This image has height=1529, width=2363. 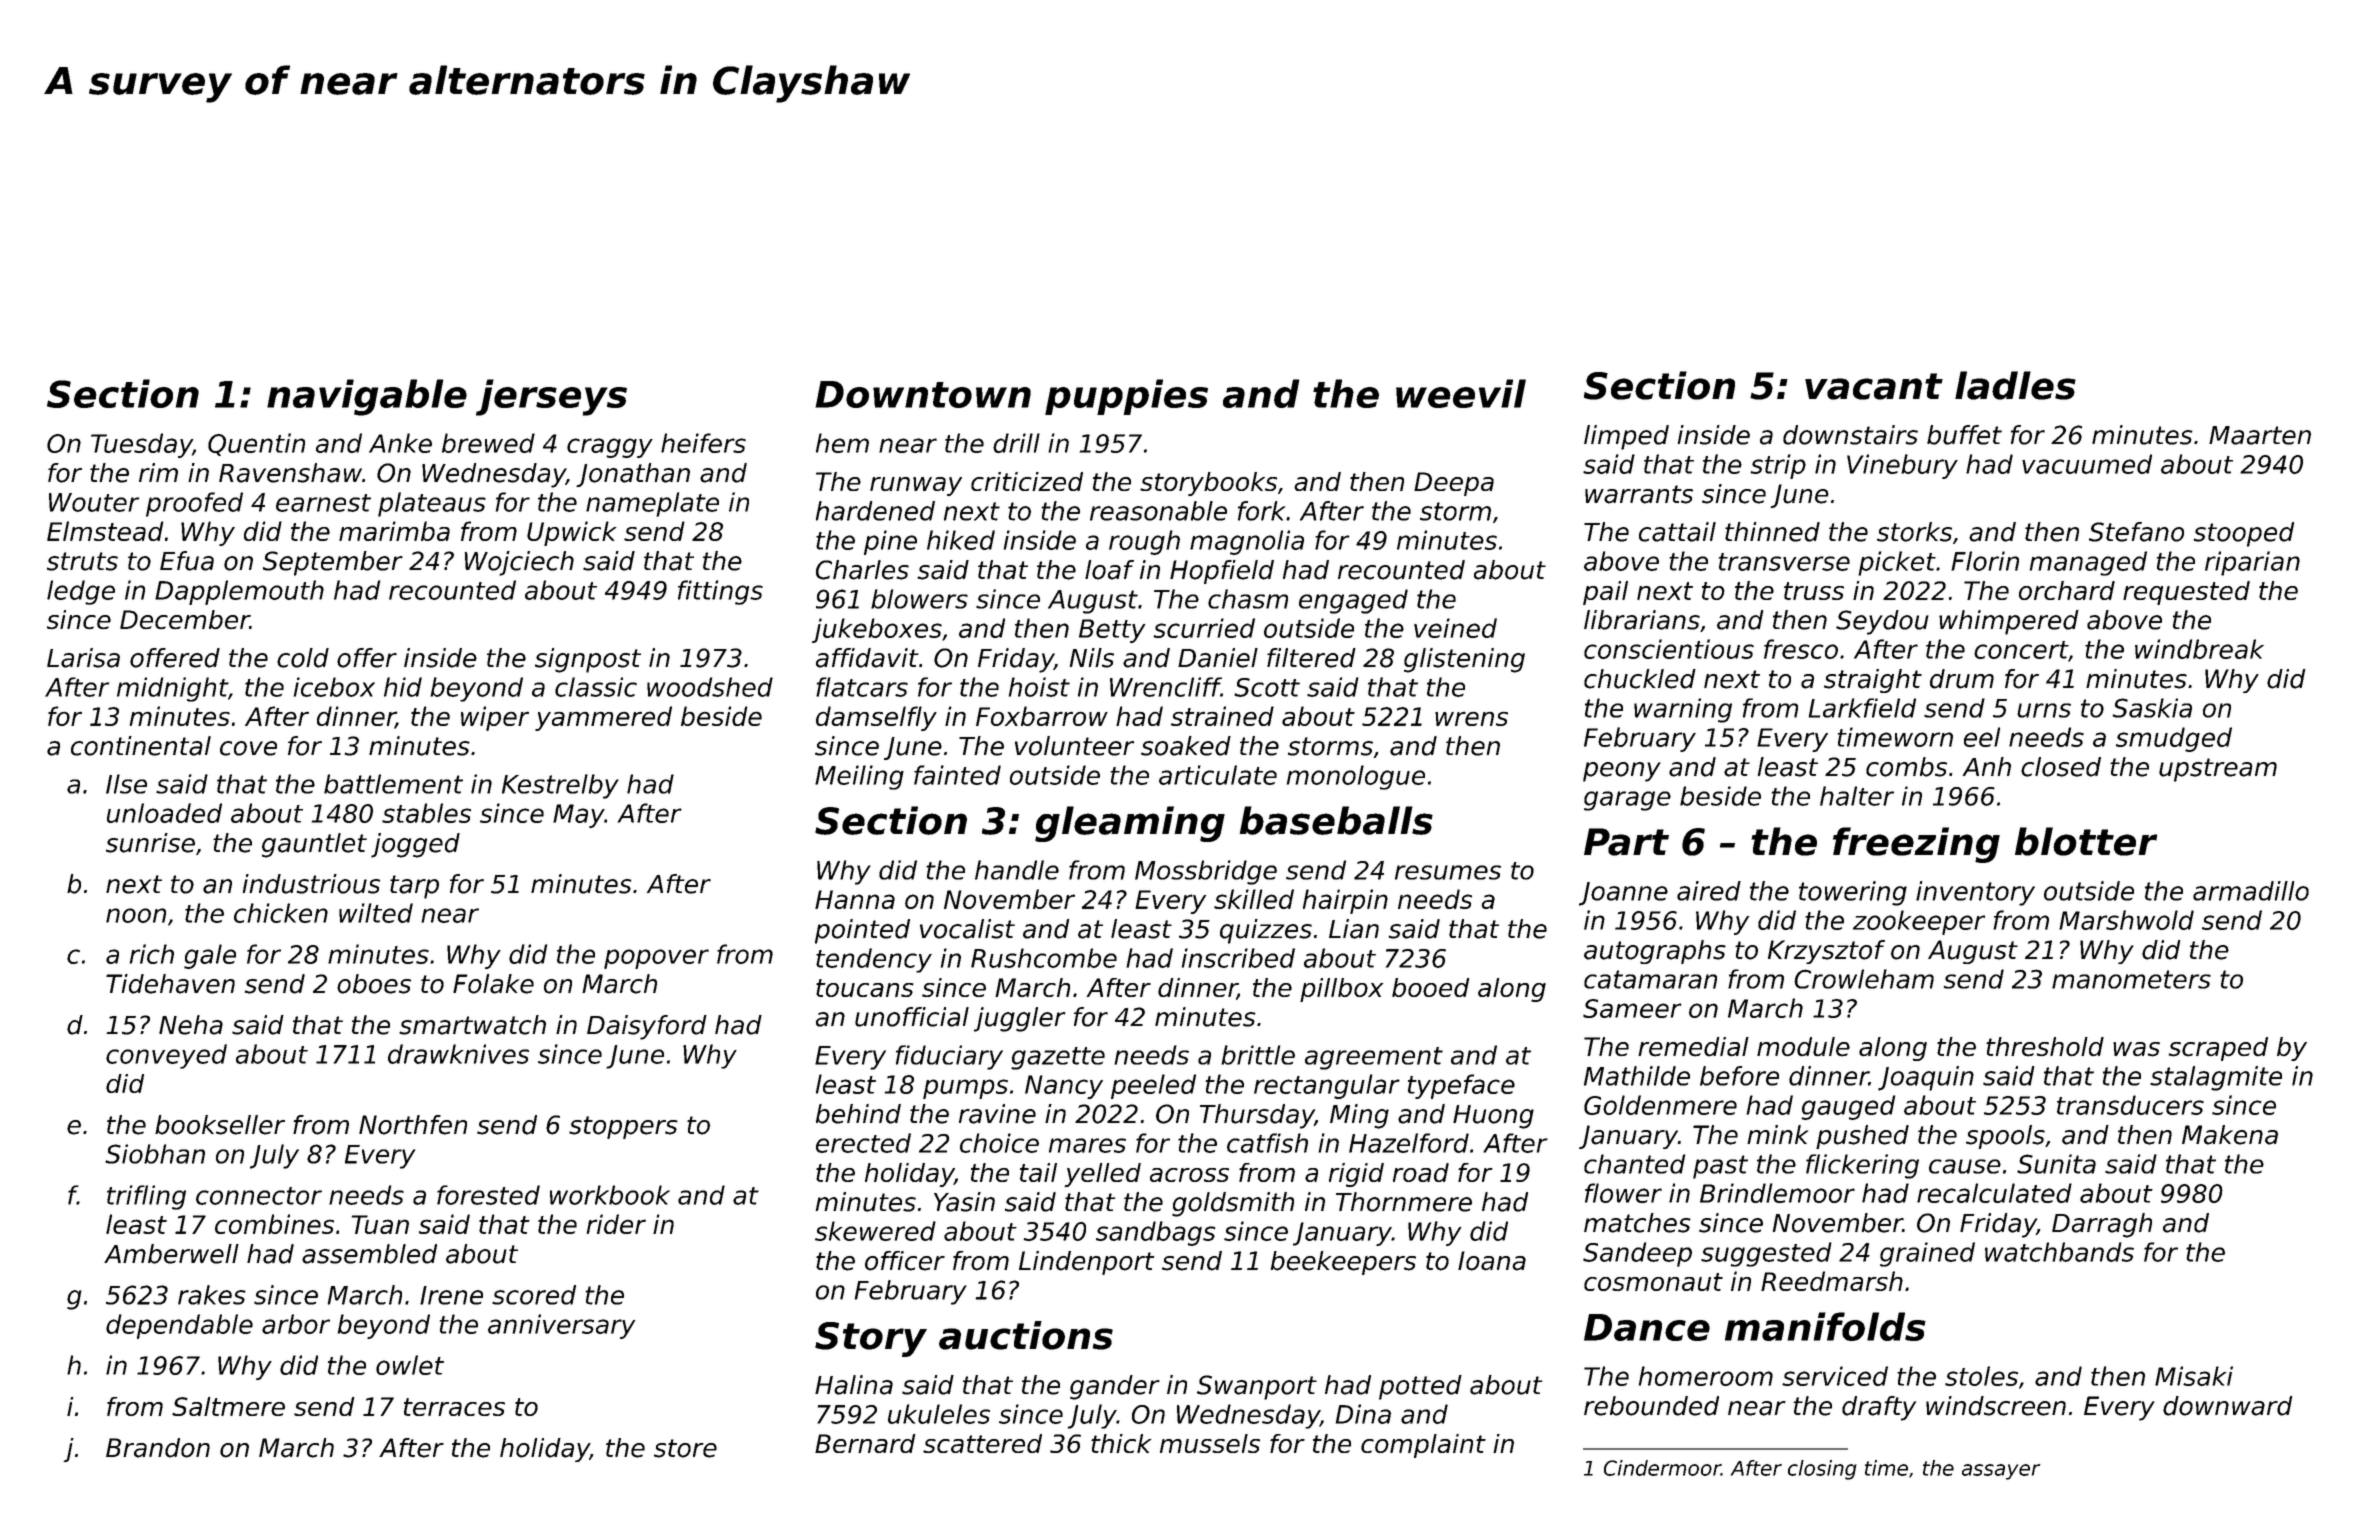 What do you see at coordinates (141, 746) in the image?
I see `continental` at bounding box center [141, 746].
